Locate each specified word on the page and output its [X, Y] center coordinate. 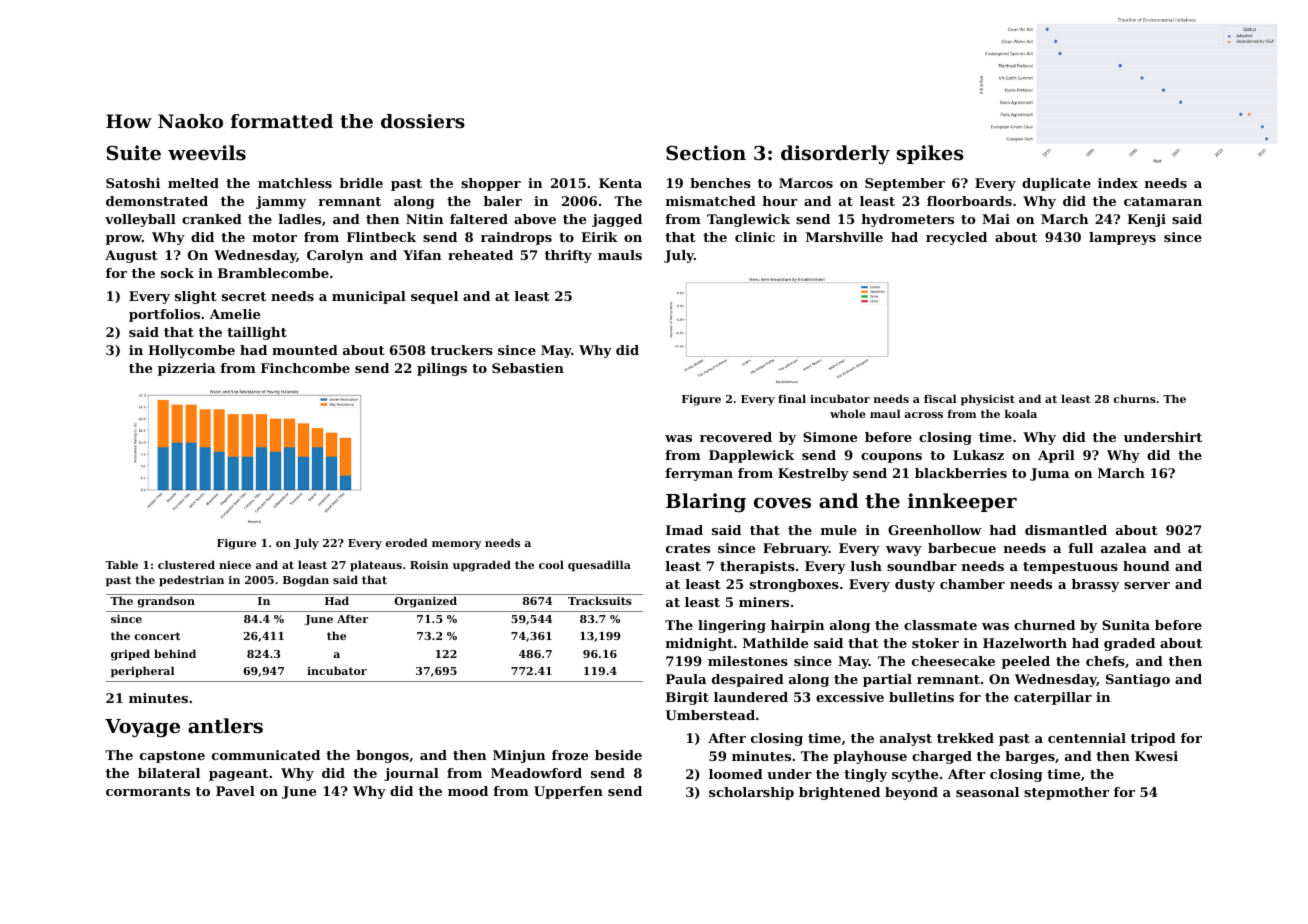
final [792, 398]
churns [1135, 398]
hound [1146, 566]
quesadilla [599, 566]
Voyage [142, 728]
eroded [407, 542]
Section [706, 153]
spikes [930, 154]
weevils [207, 153]
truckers [462, 350]
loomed [736, 774]
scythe [915, 775]
